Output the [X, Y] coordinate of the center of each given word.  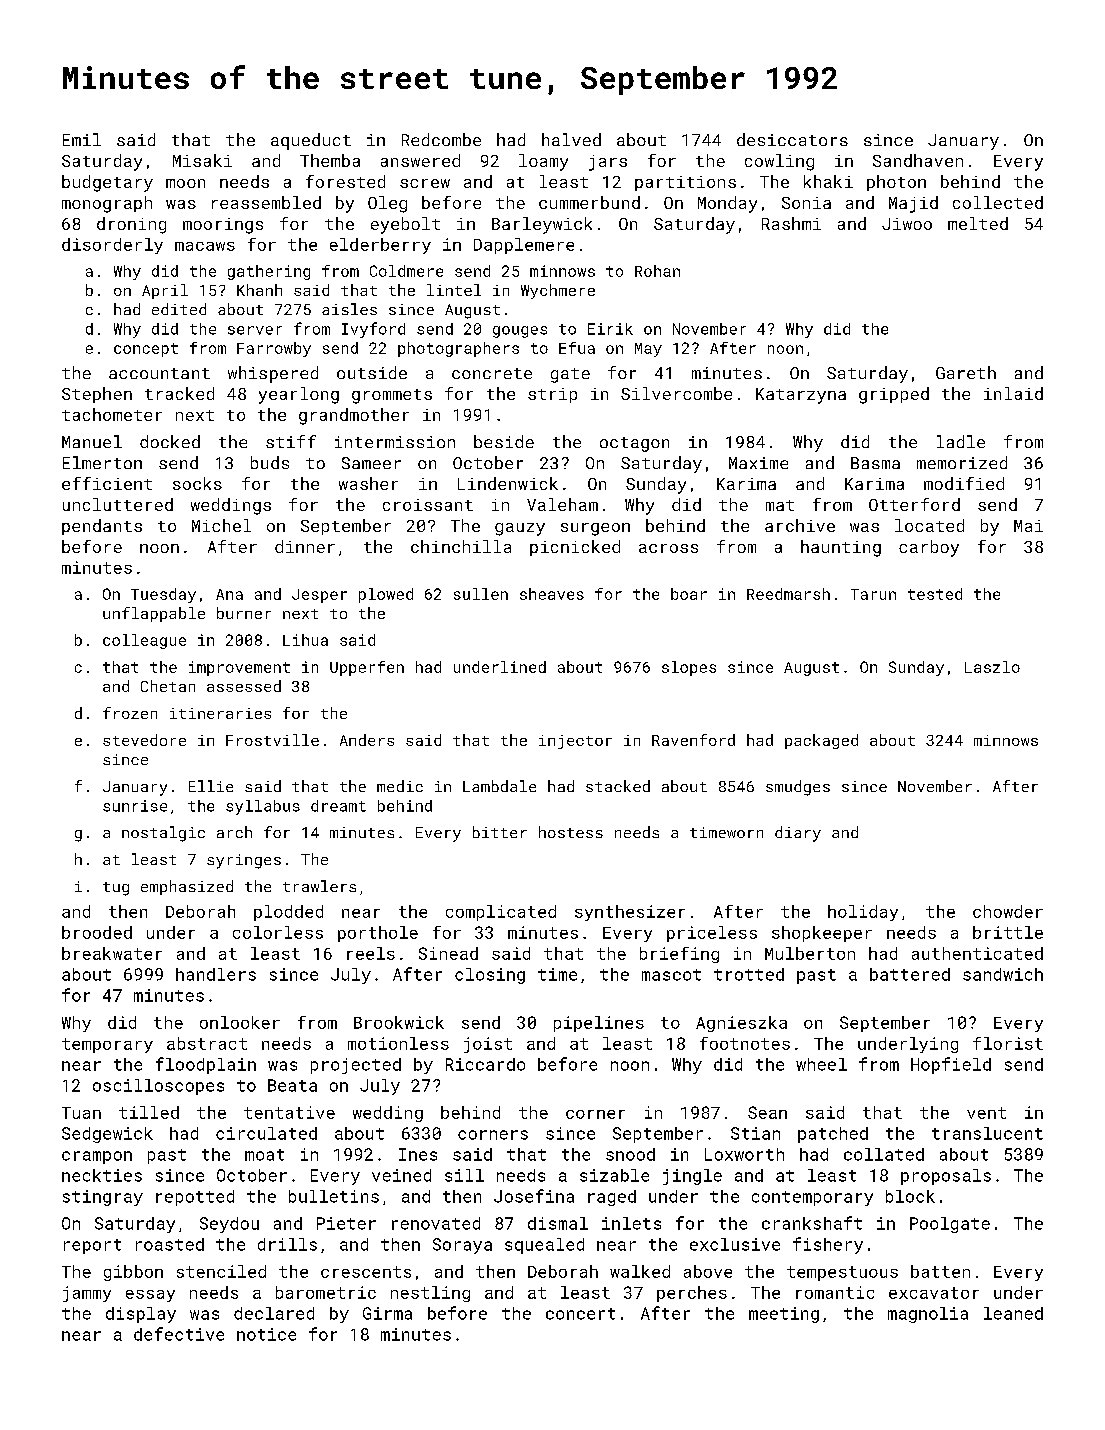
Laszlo [992, 667]
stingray [103, 1198]
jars [608, 163]
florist [1008, 1043]
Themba [330, 160]
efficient [107, 483]
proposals [946, 1177]
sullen [481, 594]
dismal [558, 1223]
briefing [679, 955]
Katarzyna [801, 396]
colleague [144, 641]
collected [998, 202]
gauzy [520, 529]
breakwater [112, 953]
